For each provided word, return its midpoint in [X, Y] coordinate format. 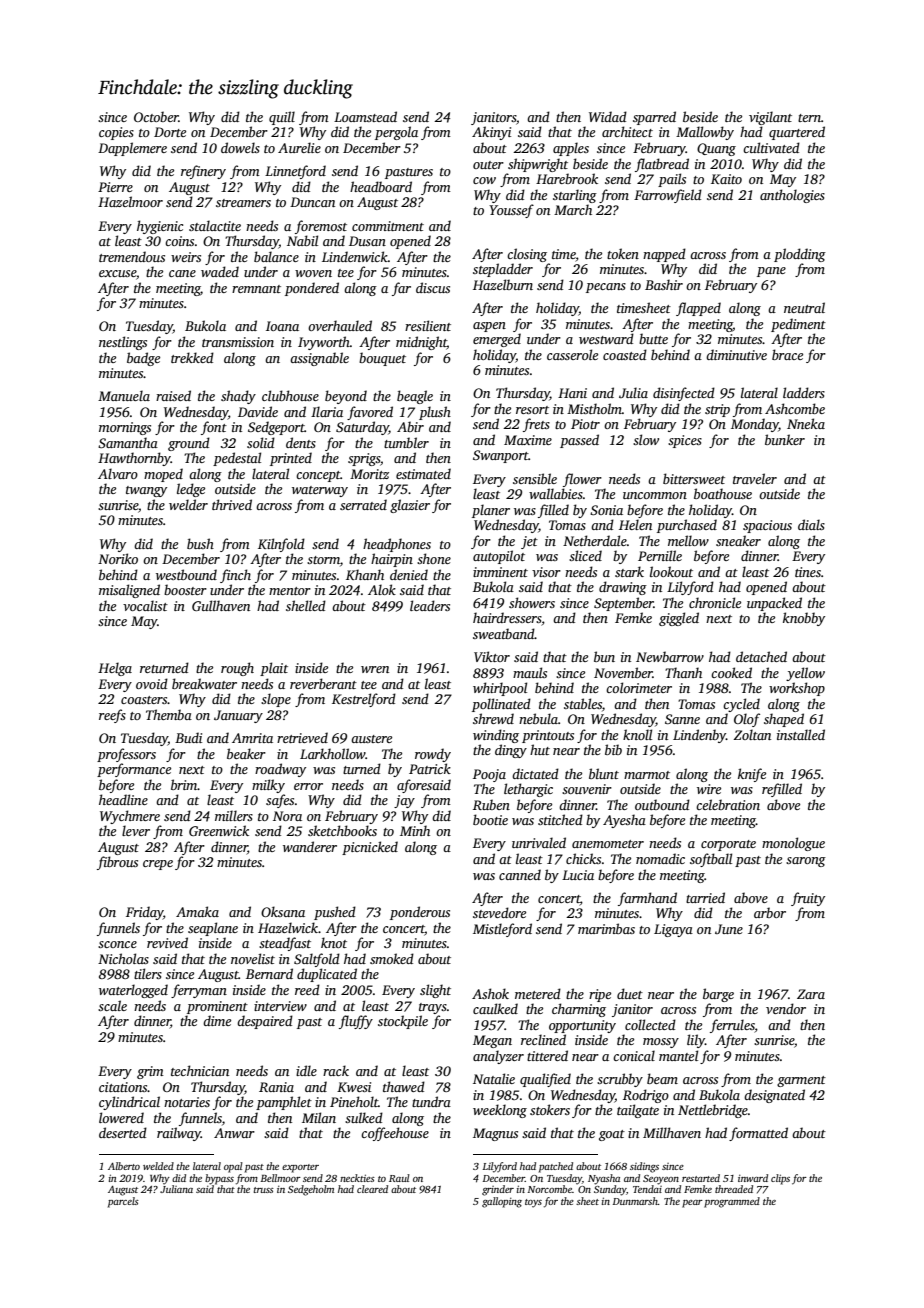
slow [646, 439]
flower [582, 480]
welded [158, 1166]
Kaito [726, 179]
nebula [538, 718]
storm [323, 560]
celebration [728, 804]
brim [184, 784]
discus [433, 287]
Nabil [302, 240]
